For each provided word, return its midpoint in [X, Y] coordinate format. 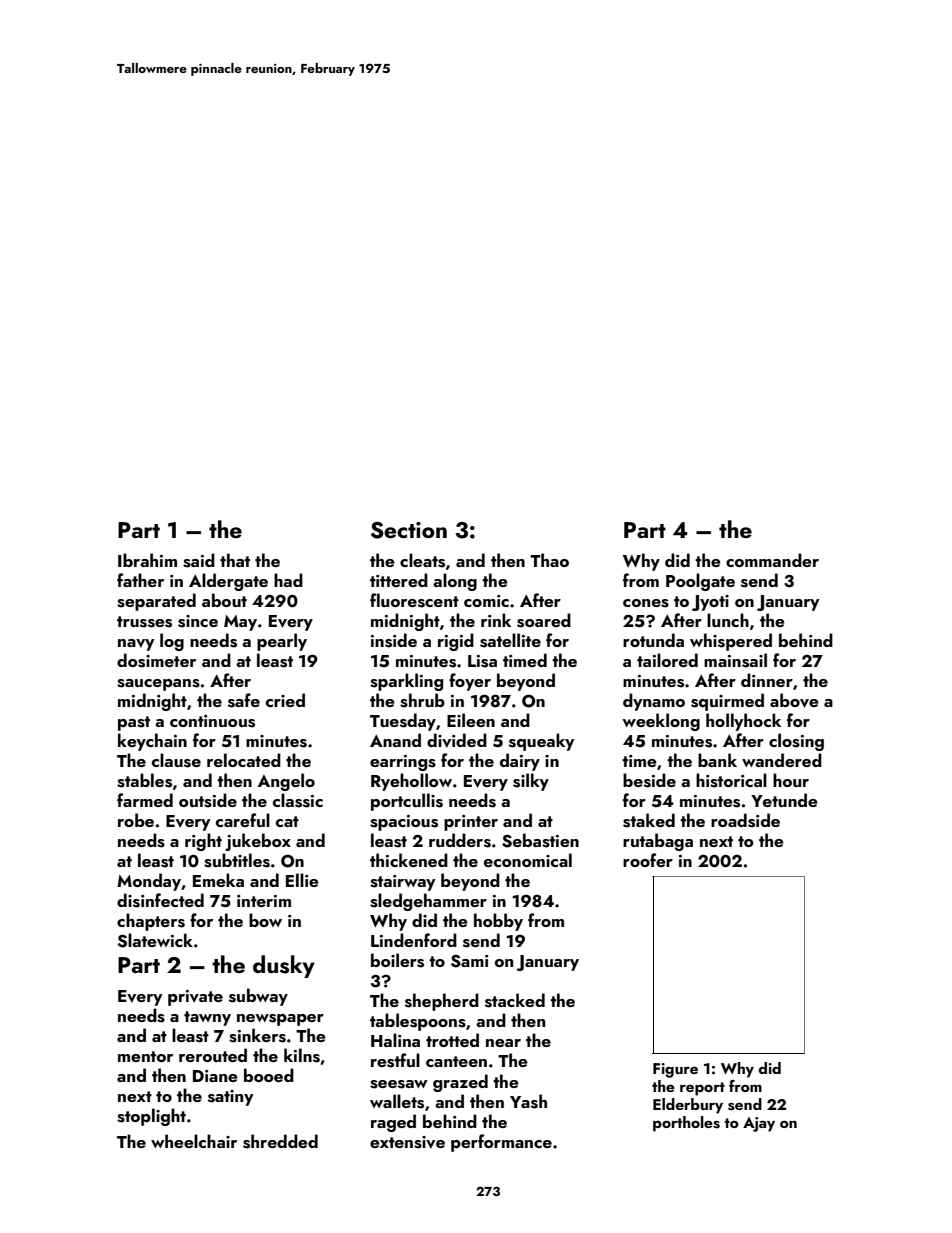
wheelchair [194, 1141]
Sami [469, 961]
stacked [515, 1000]
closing [796, 742]
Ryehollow [411, 782]
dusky [284, 966]
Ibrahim [147, 560]
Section [409, 530]
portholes [686, 1124]
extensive [407, 1142]
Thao [549, 560]
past [134, 723]
